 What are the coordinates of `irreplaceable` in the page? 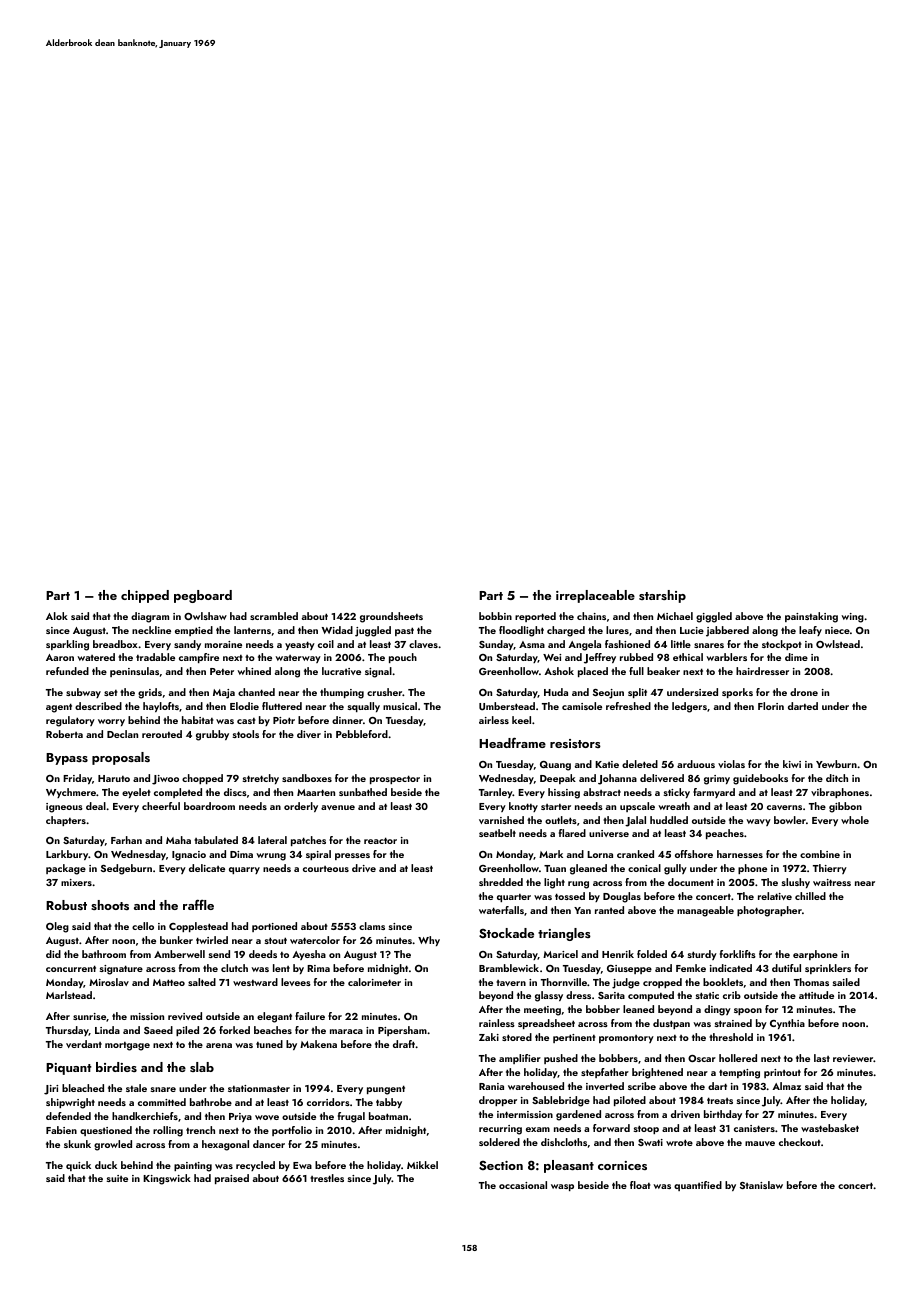 It's located at (595, 596).
